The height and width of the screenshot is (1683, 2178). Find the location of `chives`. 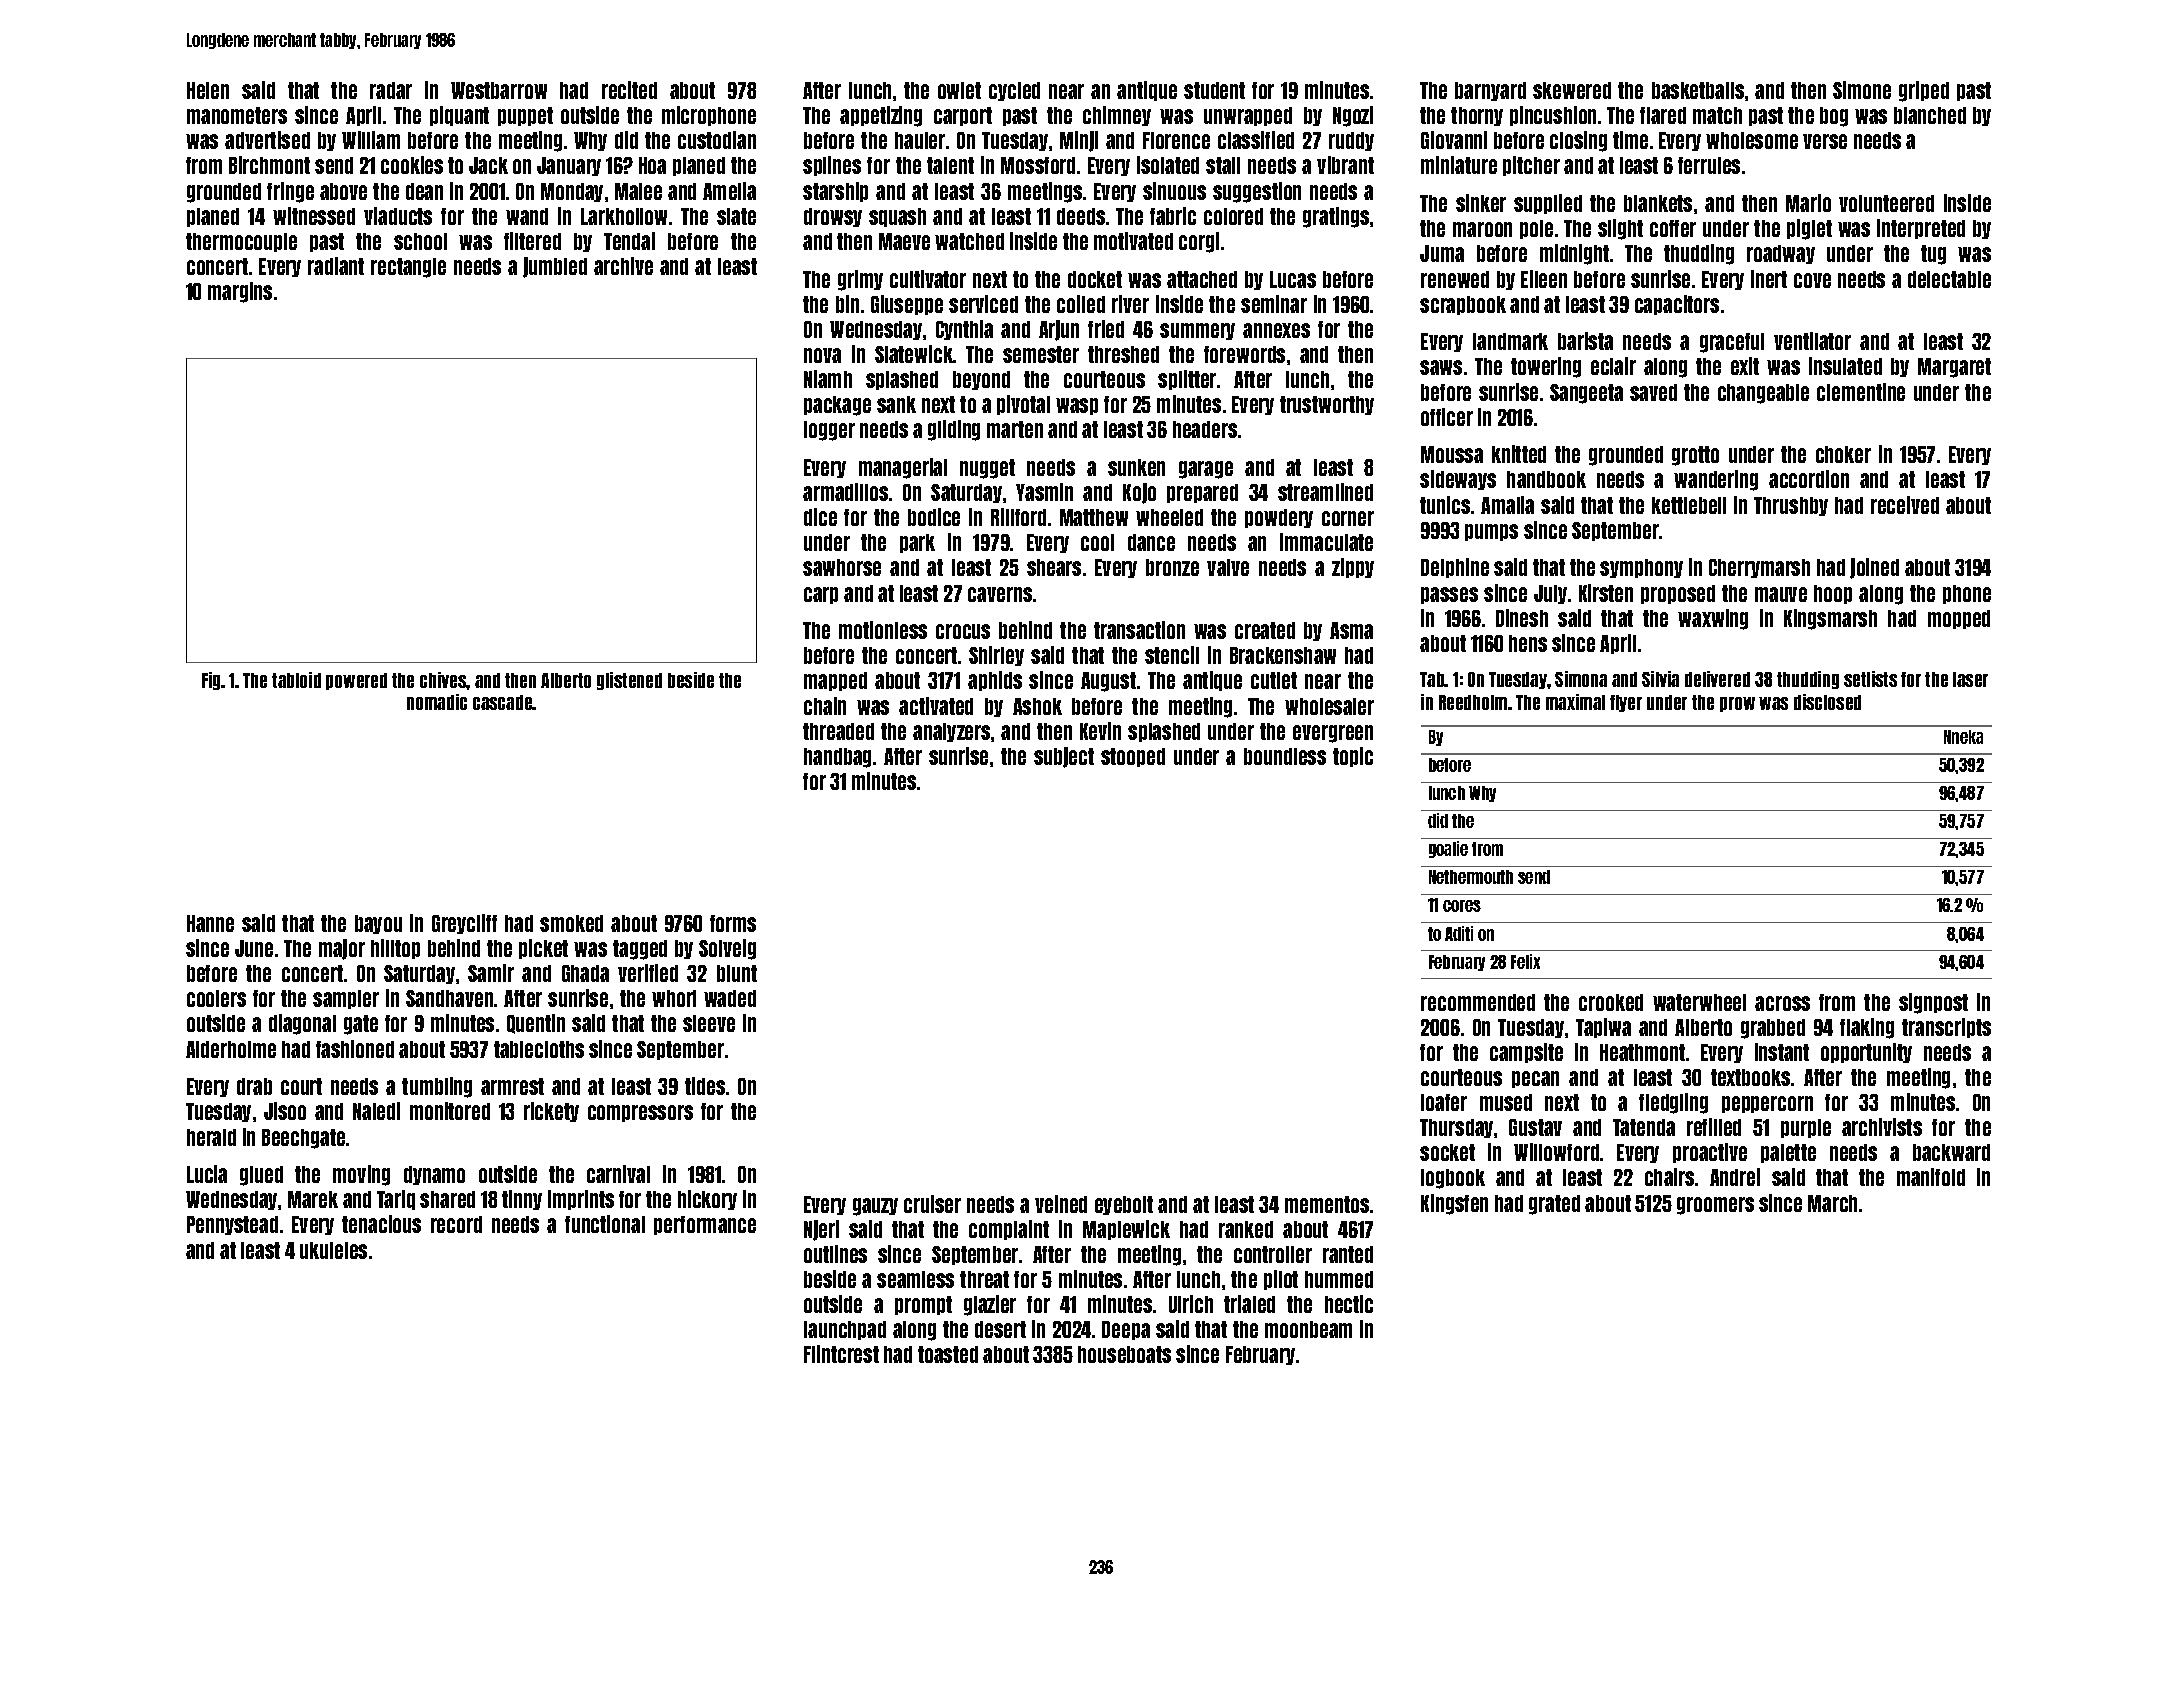

chives is located at coordinates (443, 680).
